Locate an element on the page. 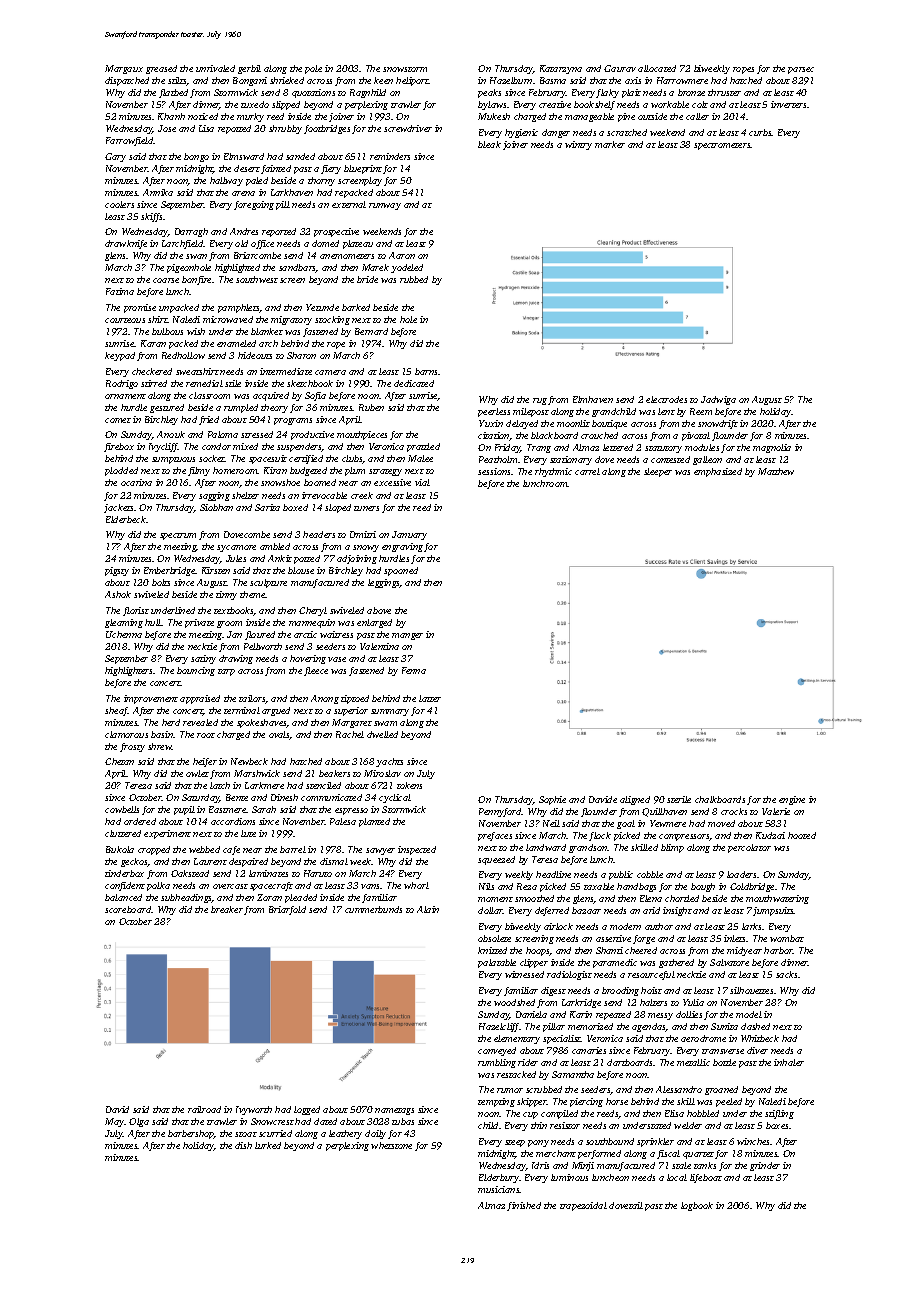 This image has width=924, height=1308. dish is located at coordinates (243, 1145).
